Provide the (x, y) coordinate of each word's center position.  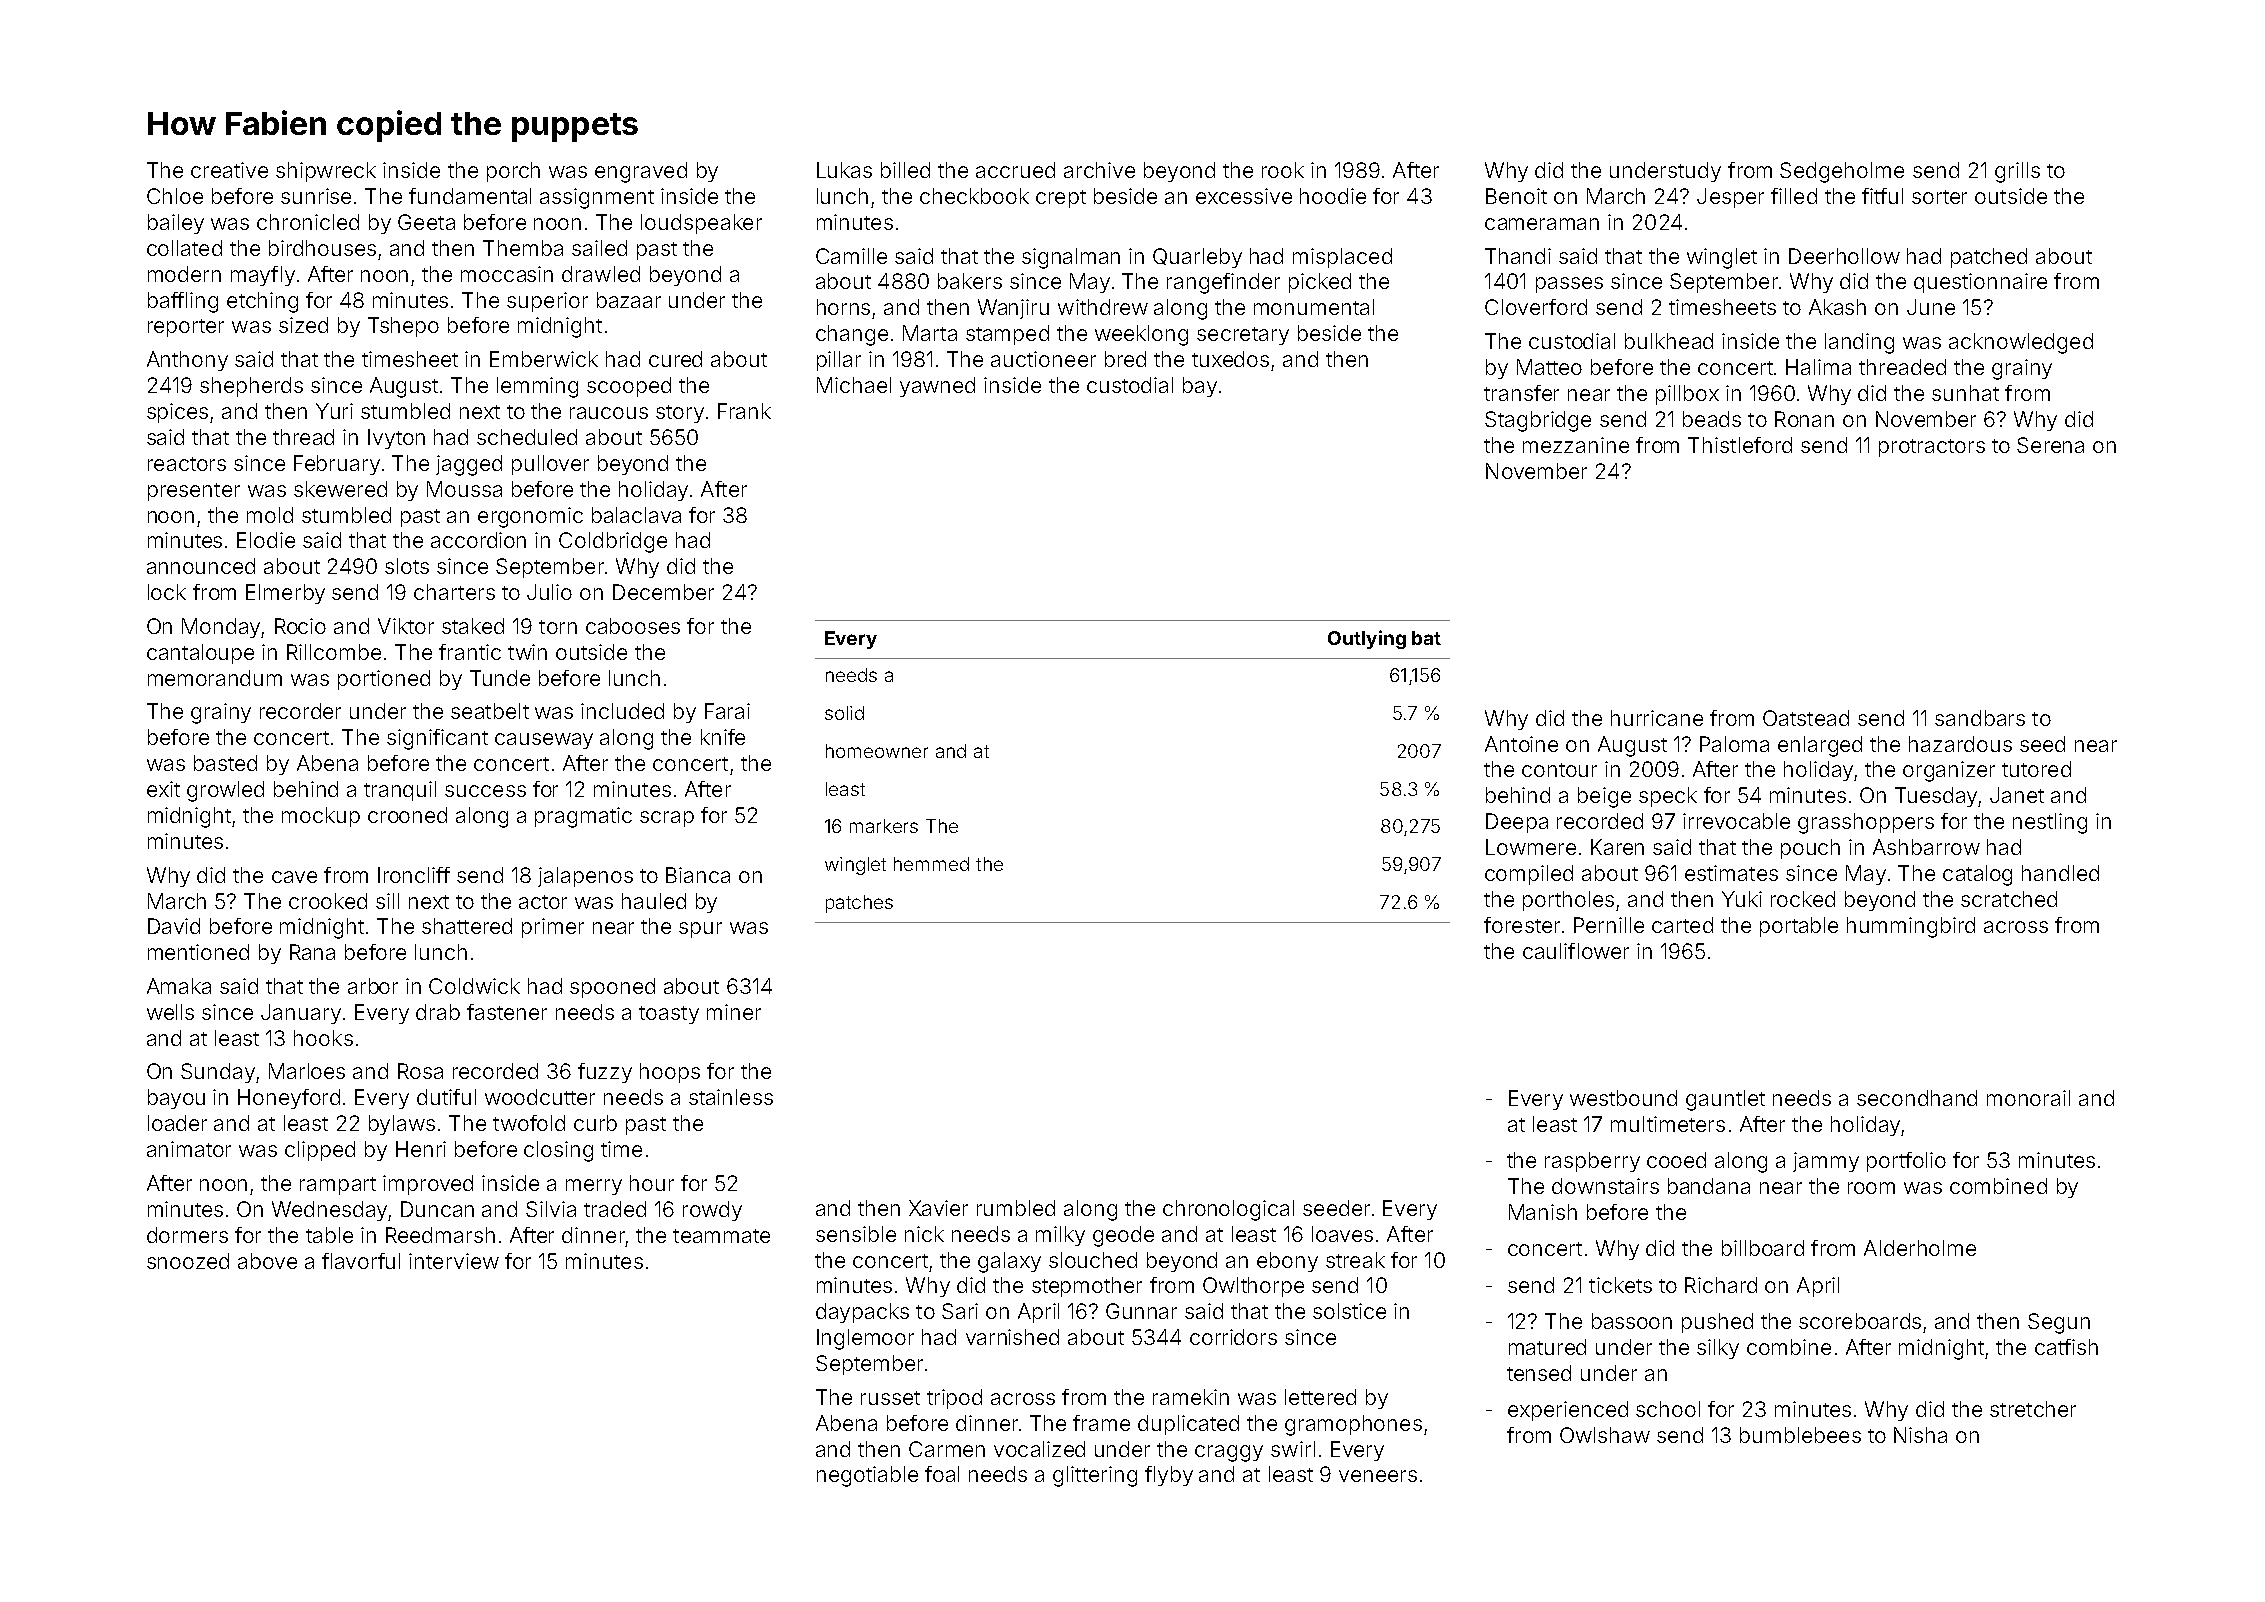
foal (942, 1474)
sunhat (1965, 393)
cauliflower (1576, 951)
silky (1718, 1349)
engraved (641, 172)
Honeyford (289, 1099)
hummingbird (1911, 927)
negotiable (867, 1476)
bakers (970, 281)
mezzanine (1576, 445)
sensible (856, 1234)
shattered (467, 926)
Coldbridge (613, 542)
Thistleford (1740, 445)
